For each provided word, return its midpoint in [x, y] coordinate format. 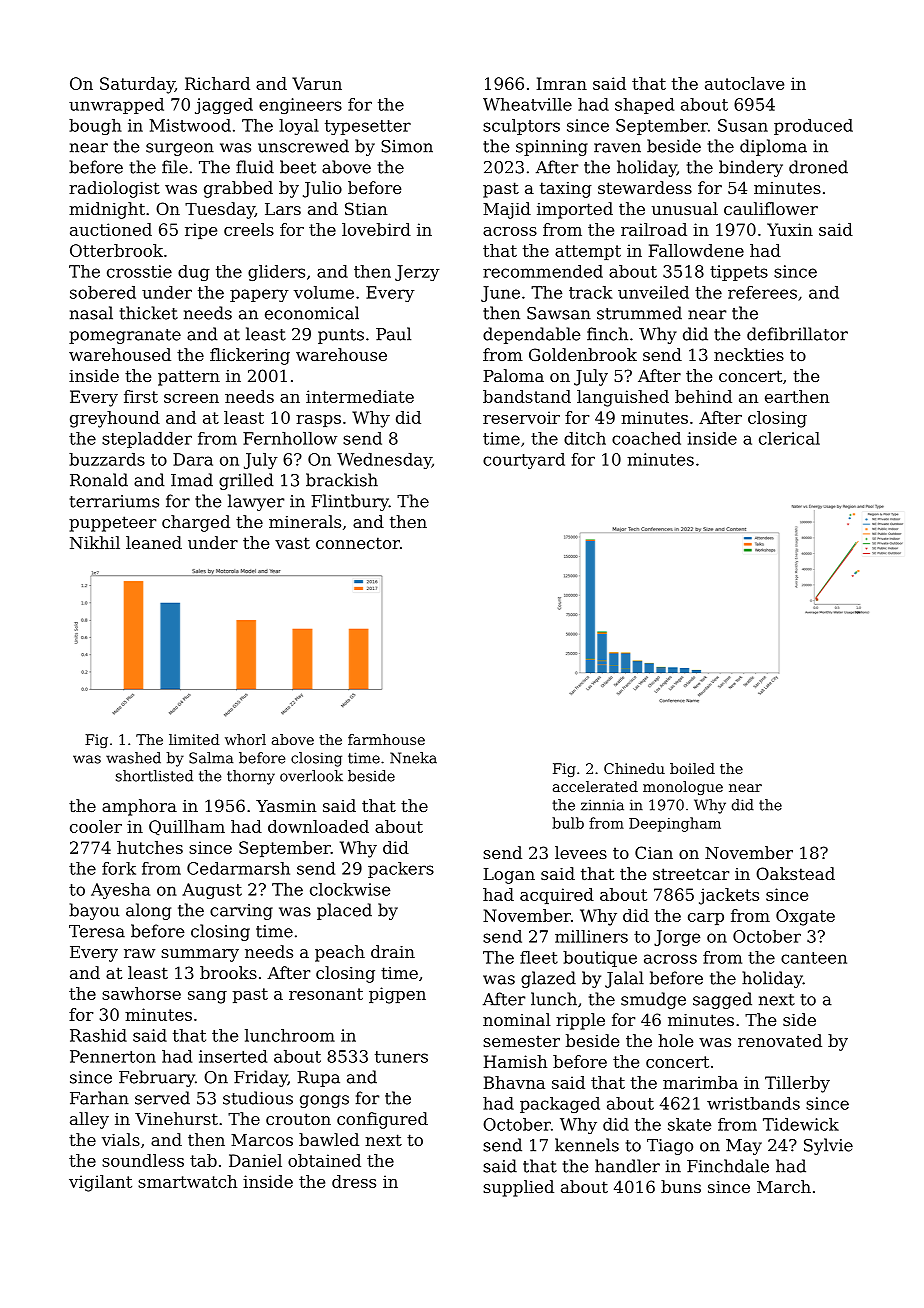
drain [393, 951]
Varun [317, 83]
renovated [780, 1040]
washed [133, 758]
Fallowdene [696, 250]
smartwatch [187, 1181]
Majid [507, 210]
